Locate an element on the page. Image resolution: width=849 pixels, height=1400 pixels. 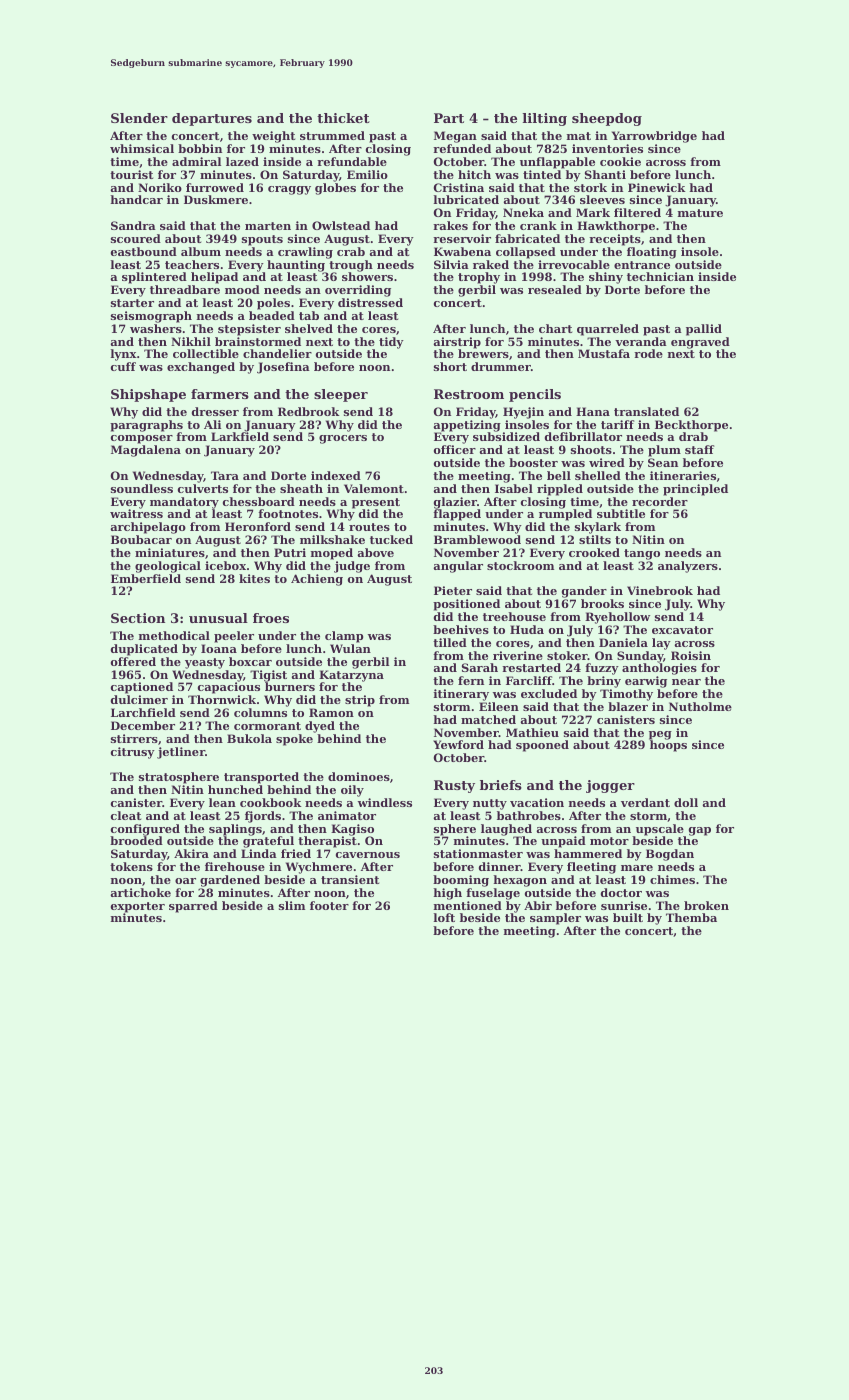
sparred is located at coordinates (193, 907).
